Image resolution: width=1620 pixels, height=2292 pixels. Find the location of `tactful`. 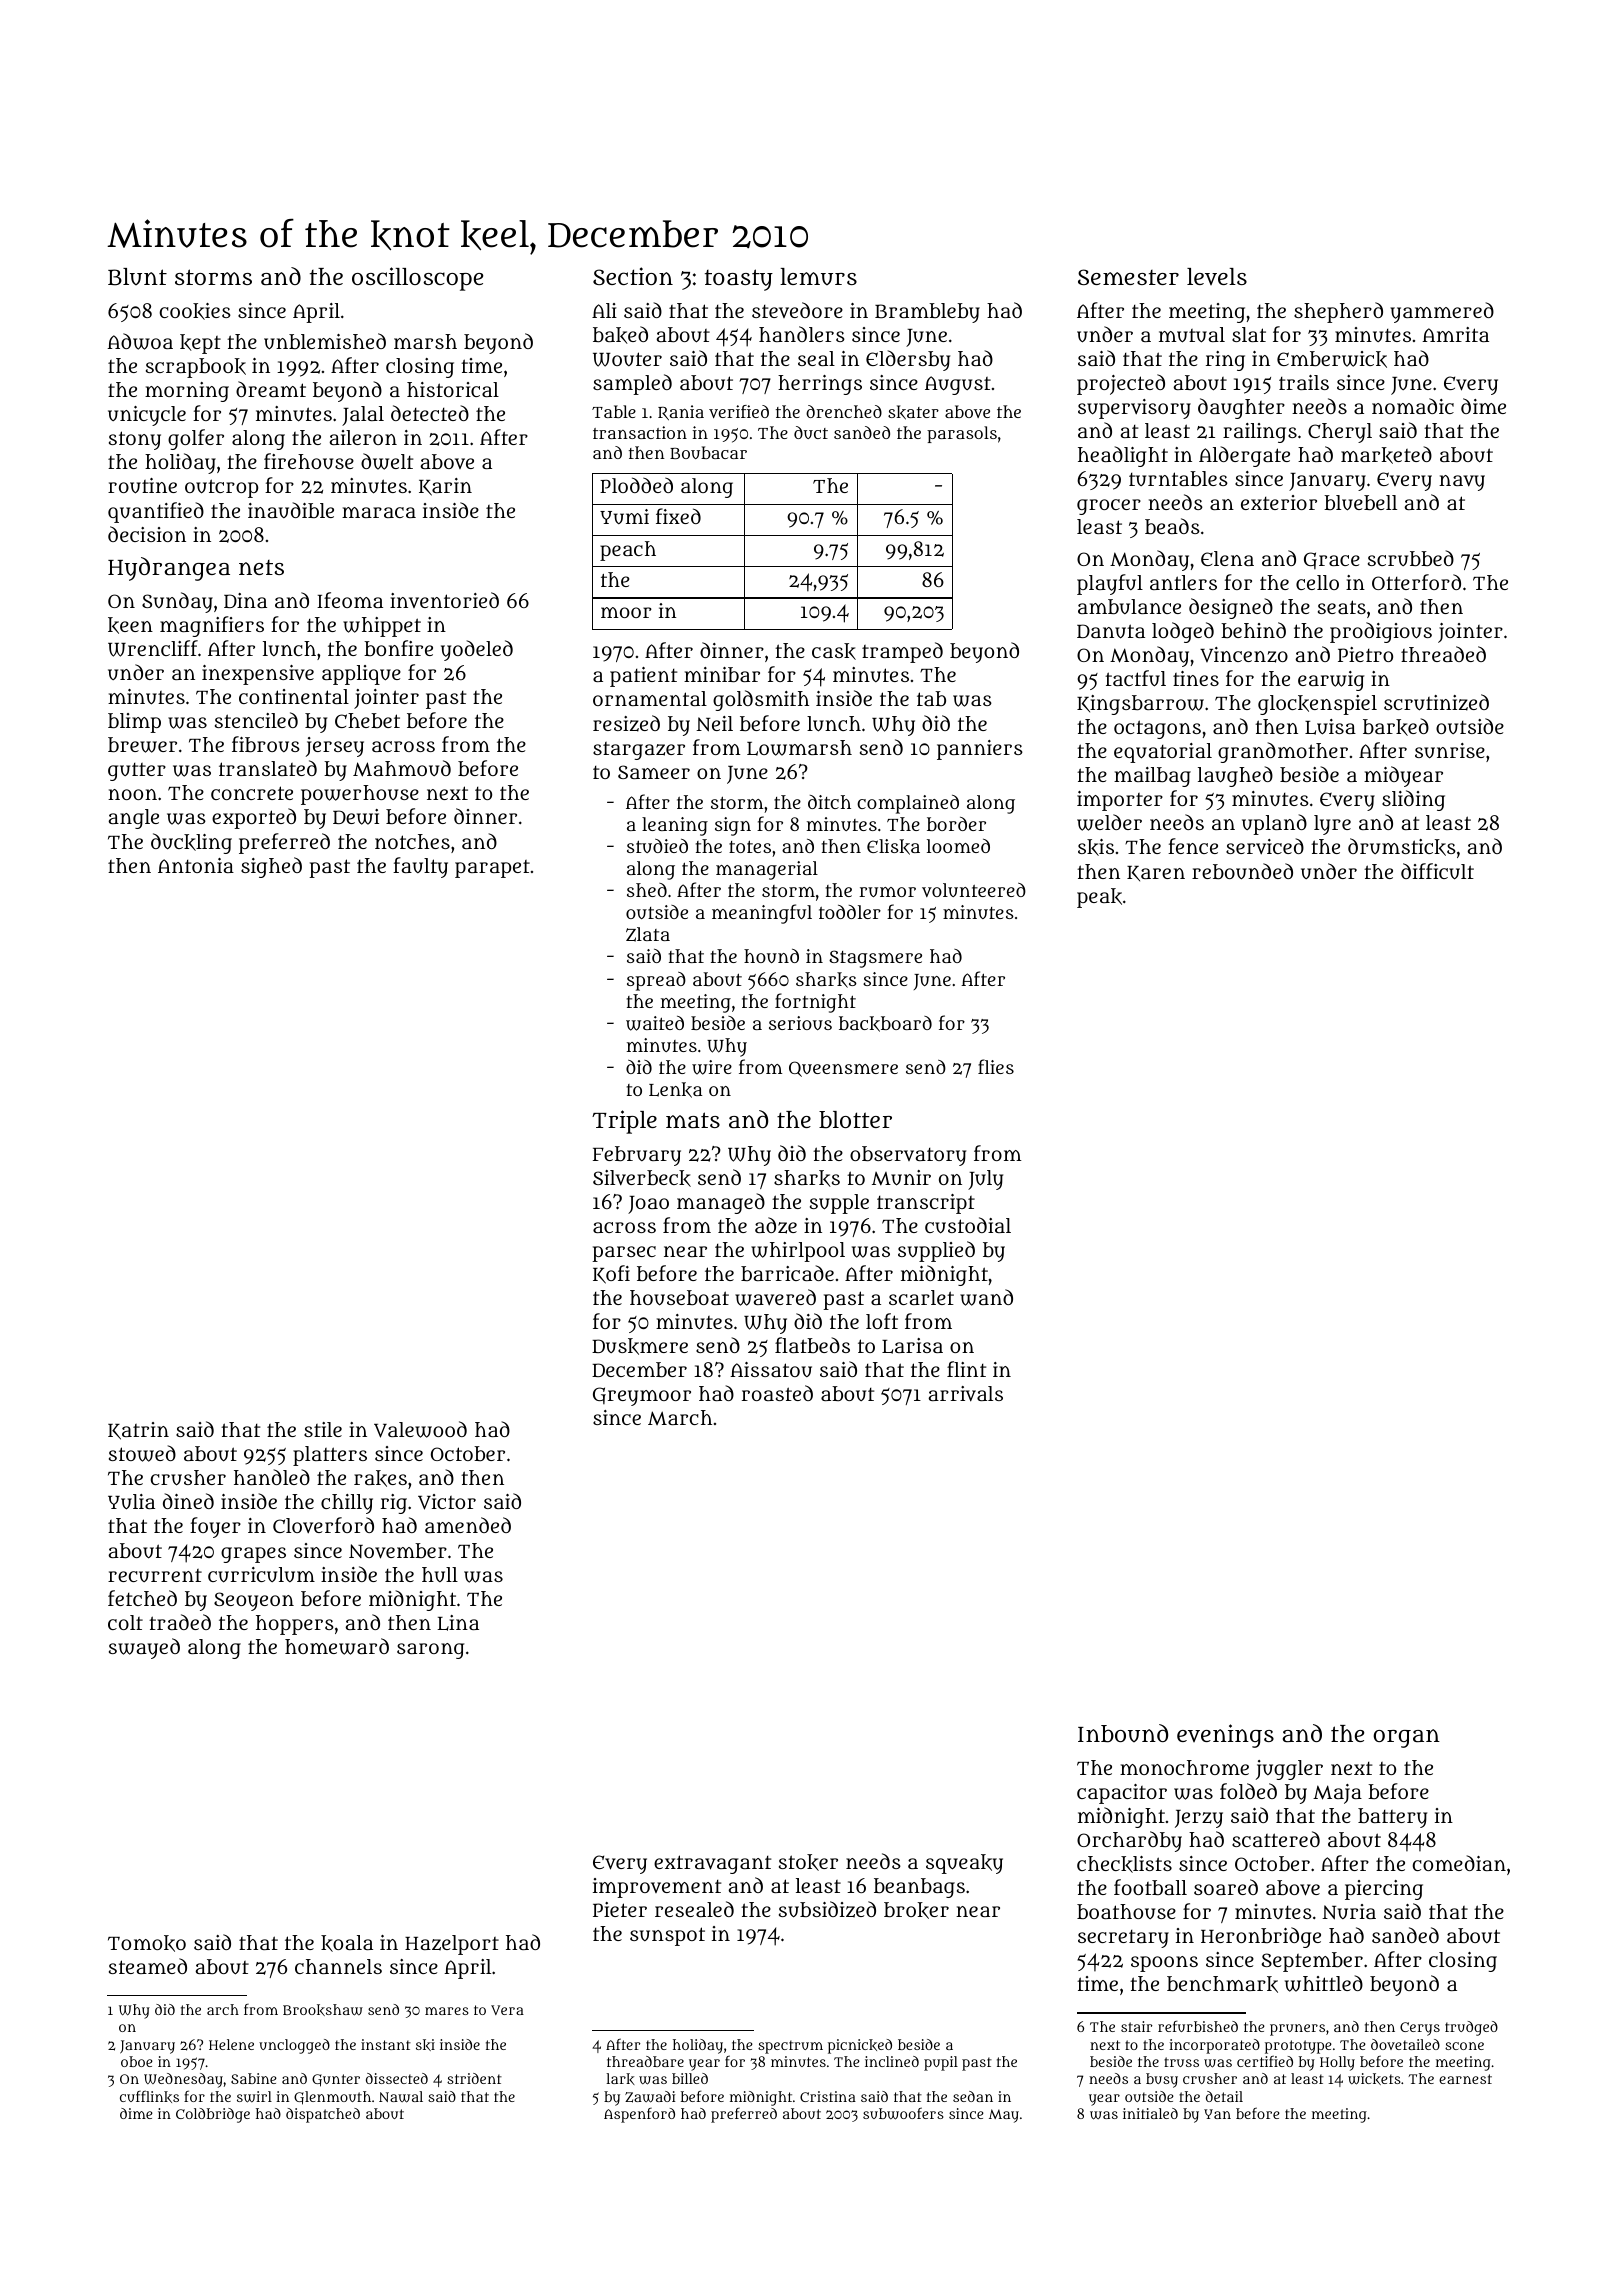

tactful is located at coordinates (1135, 678).
